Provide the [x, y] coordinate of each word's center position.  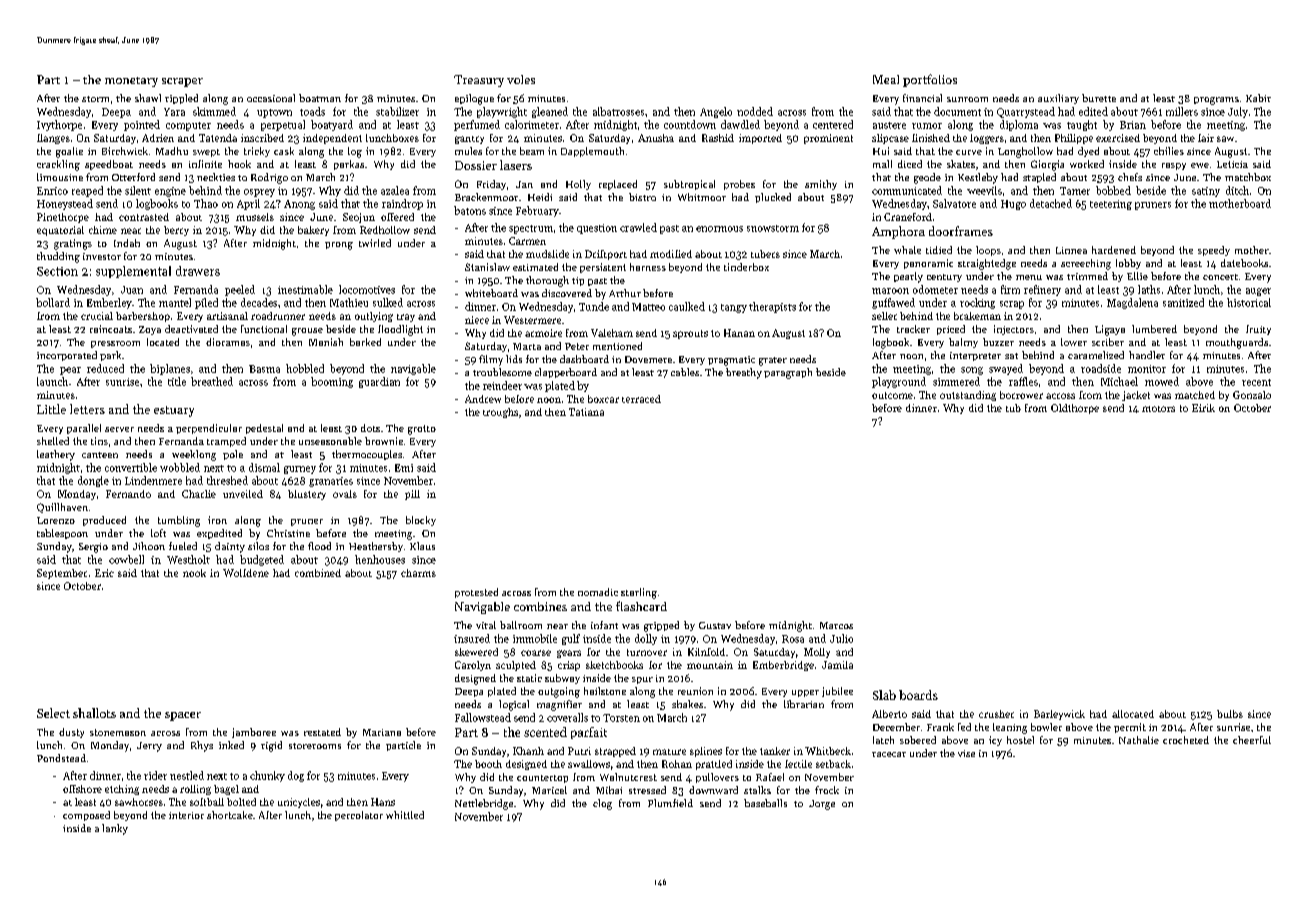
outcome [892, 395]
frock [827, 790]
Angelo [716, 112]
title [177, 381]
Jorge [822, 805]
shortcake [230, 815]
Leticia [1232, 164]
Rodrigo [269, 178]
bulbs [1230, 714]
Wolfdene [246, 573]
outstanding [968, 396]
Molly [817, 653]
